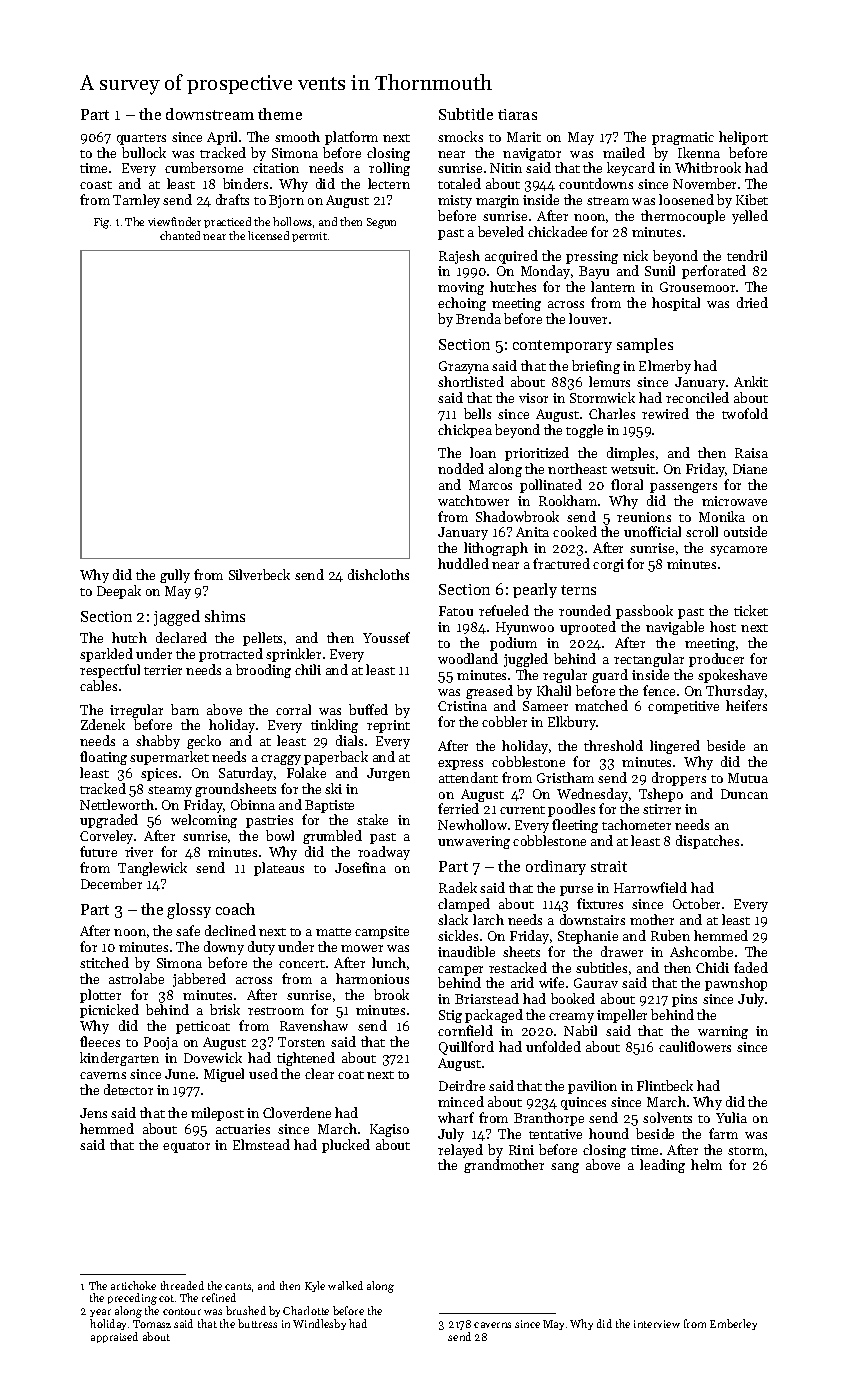  I want to click on plucked, so click(346, 1146).
